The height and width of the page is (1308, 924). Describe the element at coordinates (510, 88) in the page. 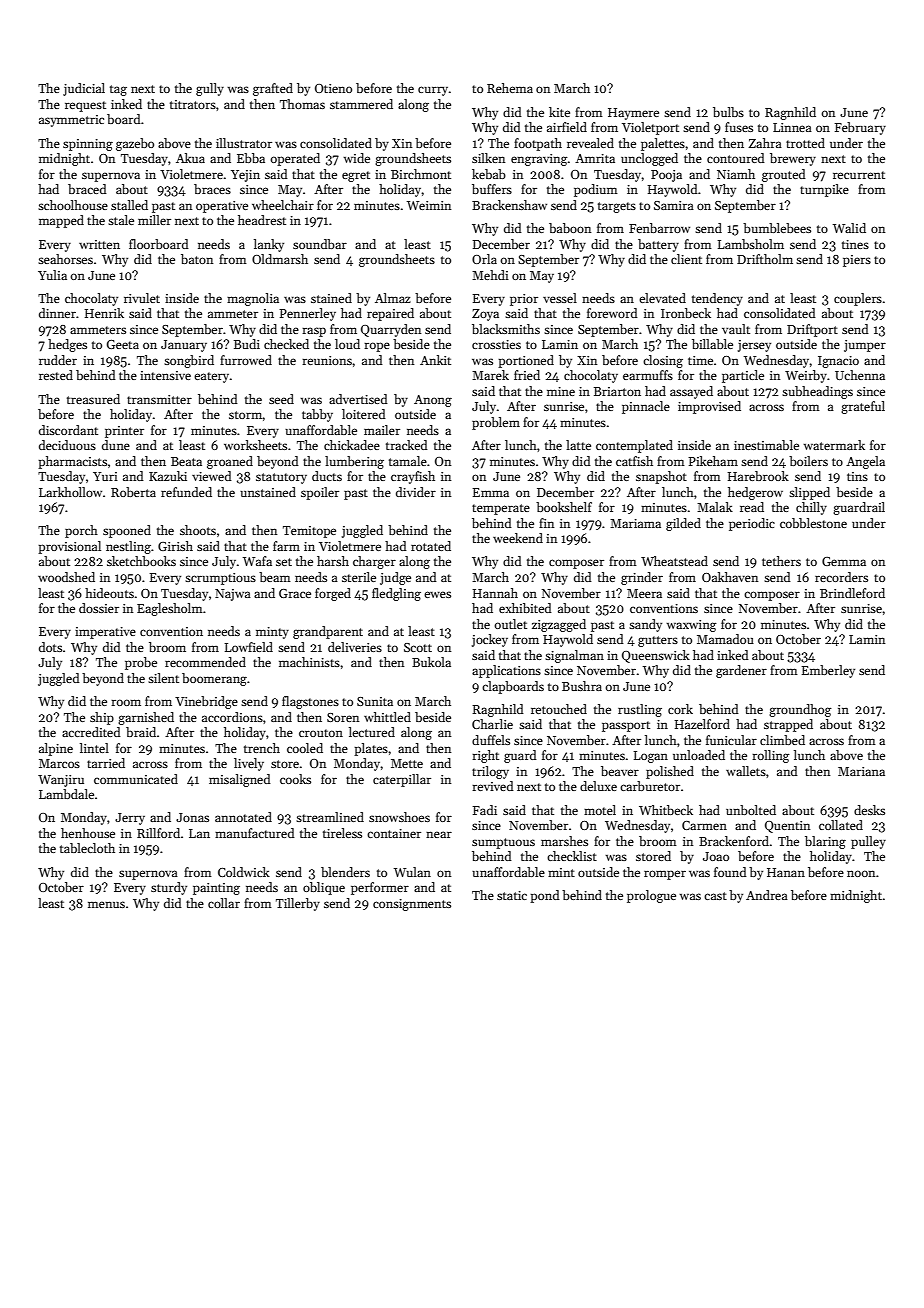

I see `Rehema` at that location.
